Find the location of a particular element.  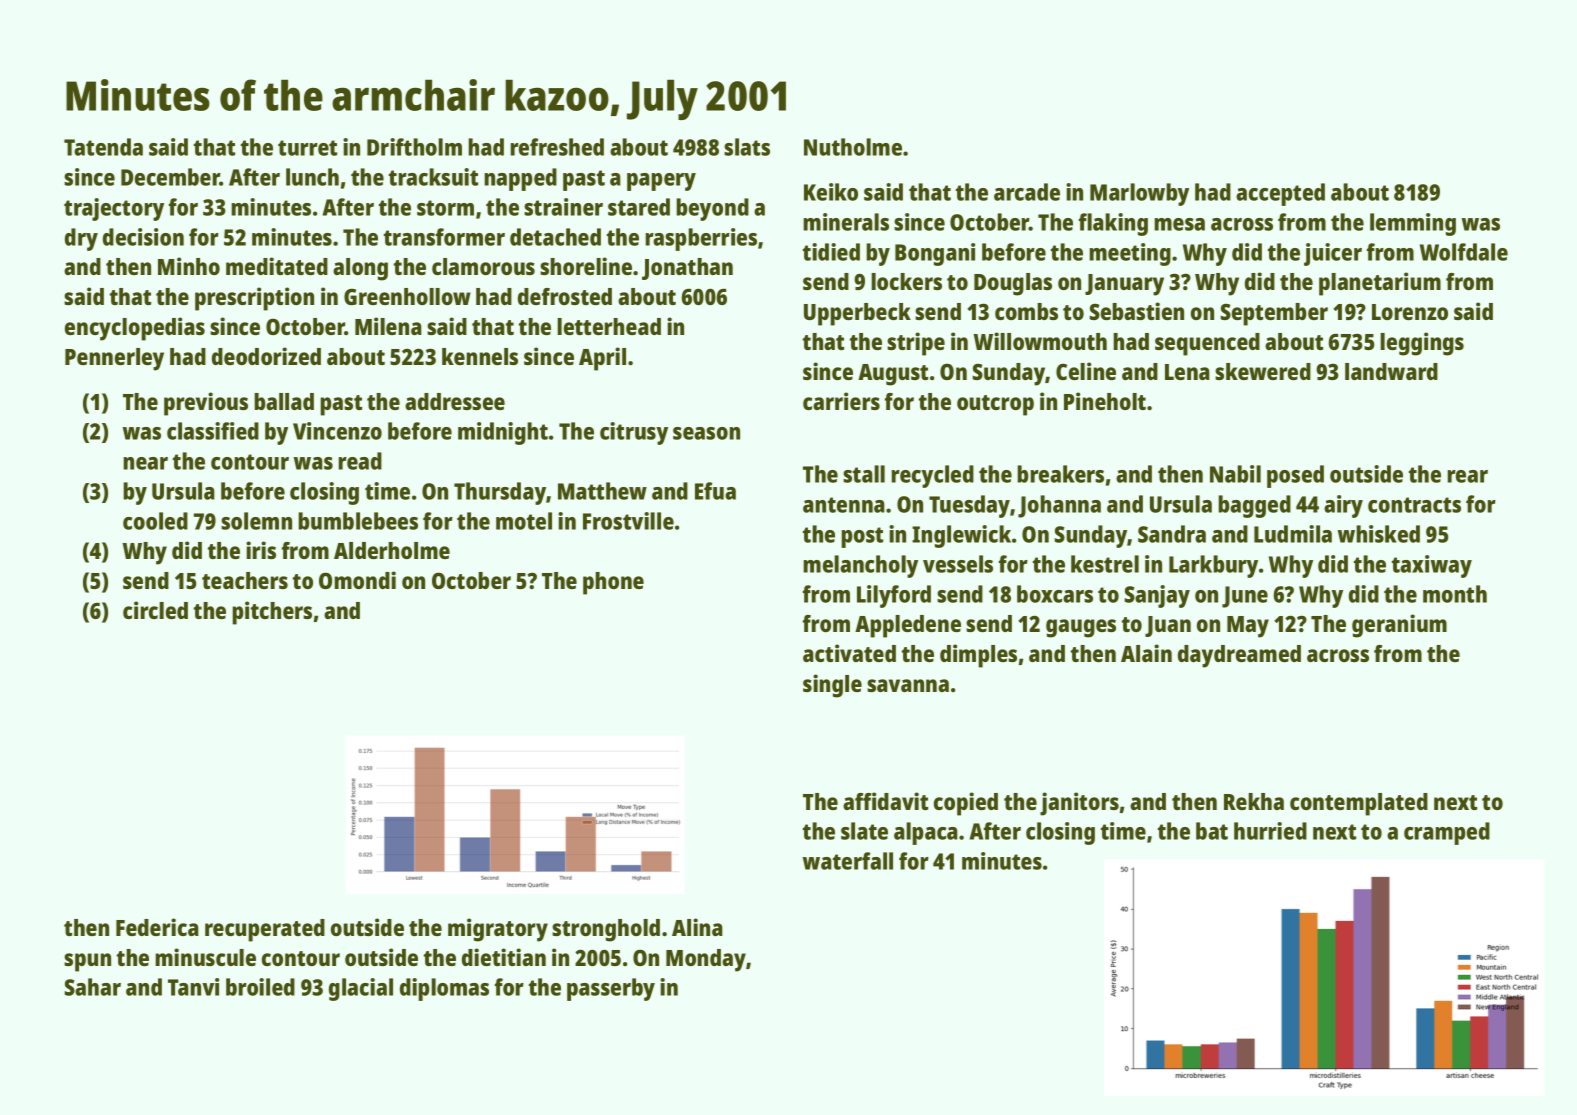

turret is located at coordinates (307, 148).
